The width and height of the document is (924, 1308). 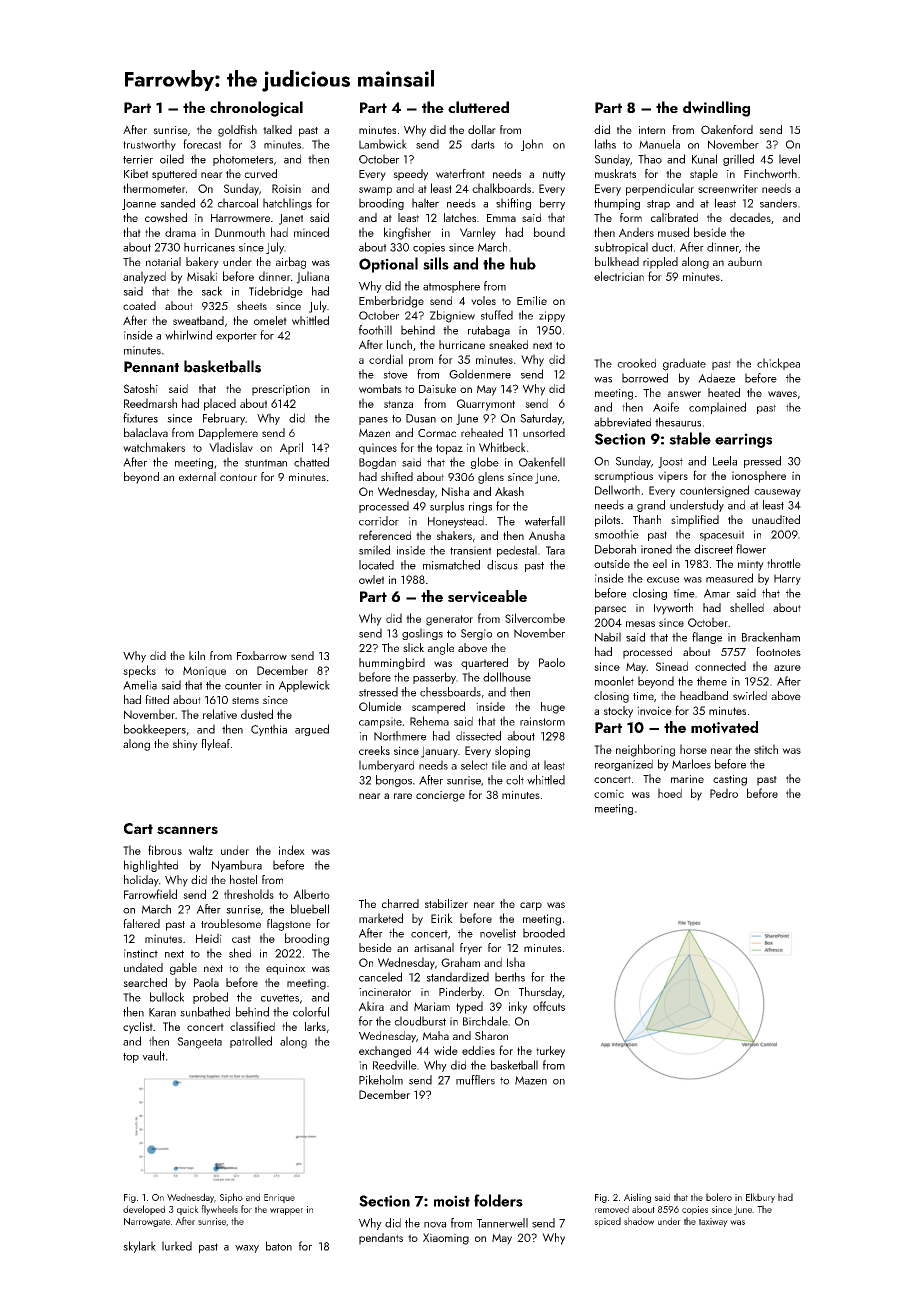 What do you see at coordinates (243, 160) in the document?
I see `photometers` at bounding box center [243, 160].
